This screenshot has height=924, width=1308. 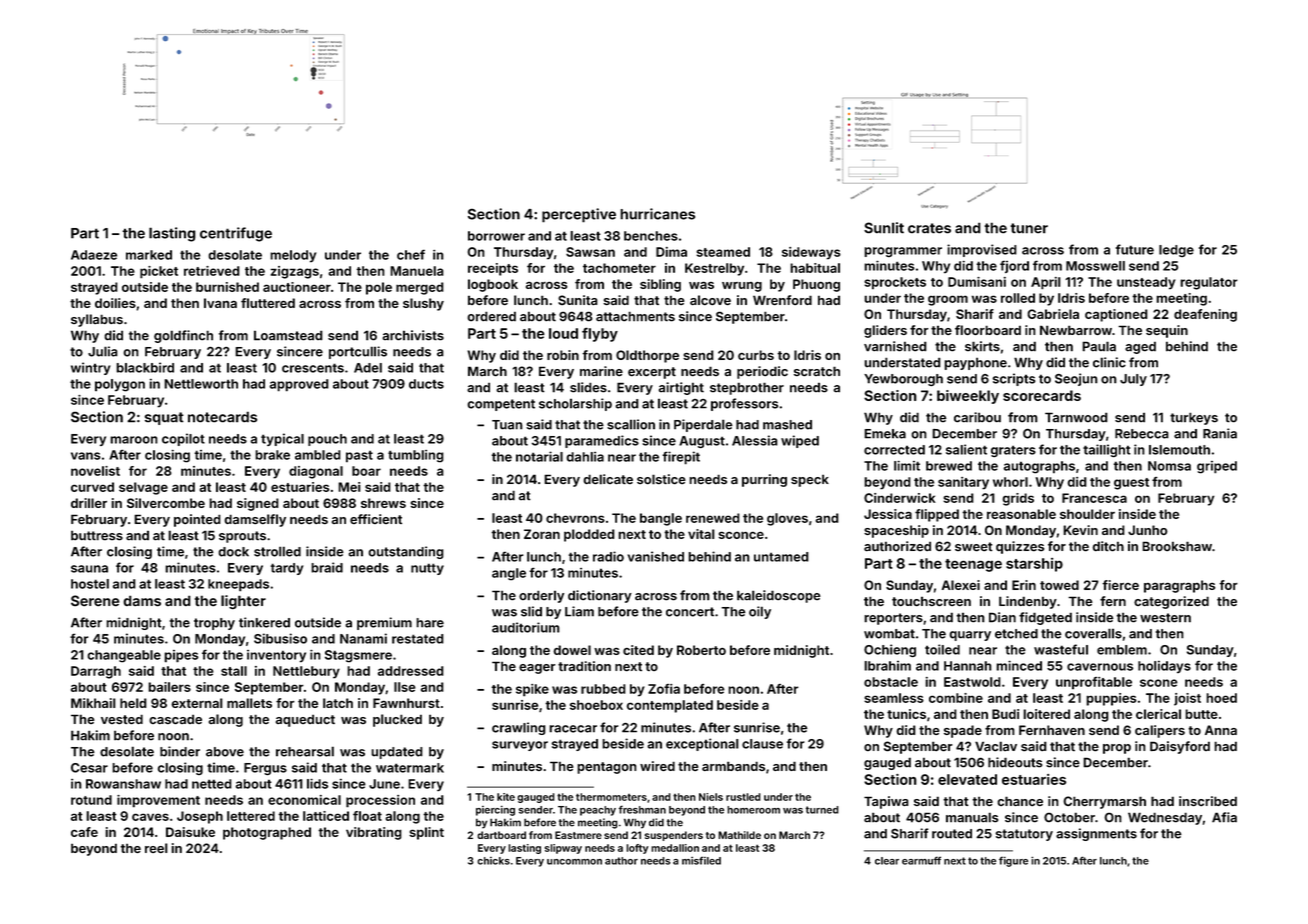 I want to click on ledge, so click(x=1176, y=251).
